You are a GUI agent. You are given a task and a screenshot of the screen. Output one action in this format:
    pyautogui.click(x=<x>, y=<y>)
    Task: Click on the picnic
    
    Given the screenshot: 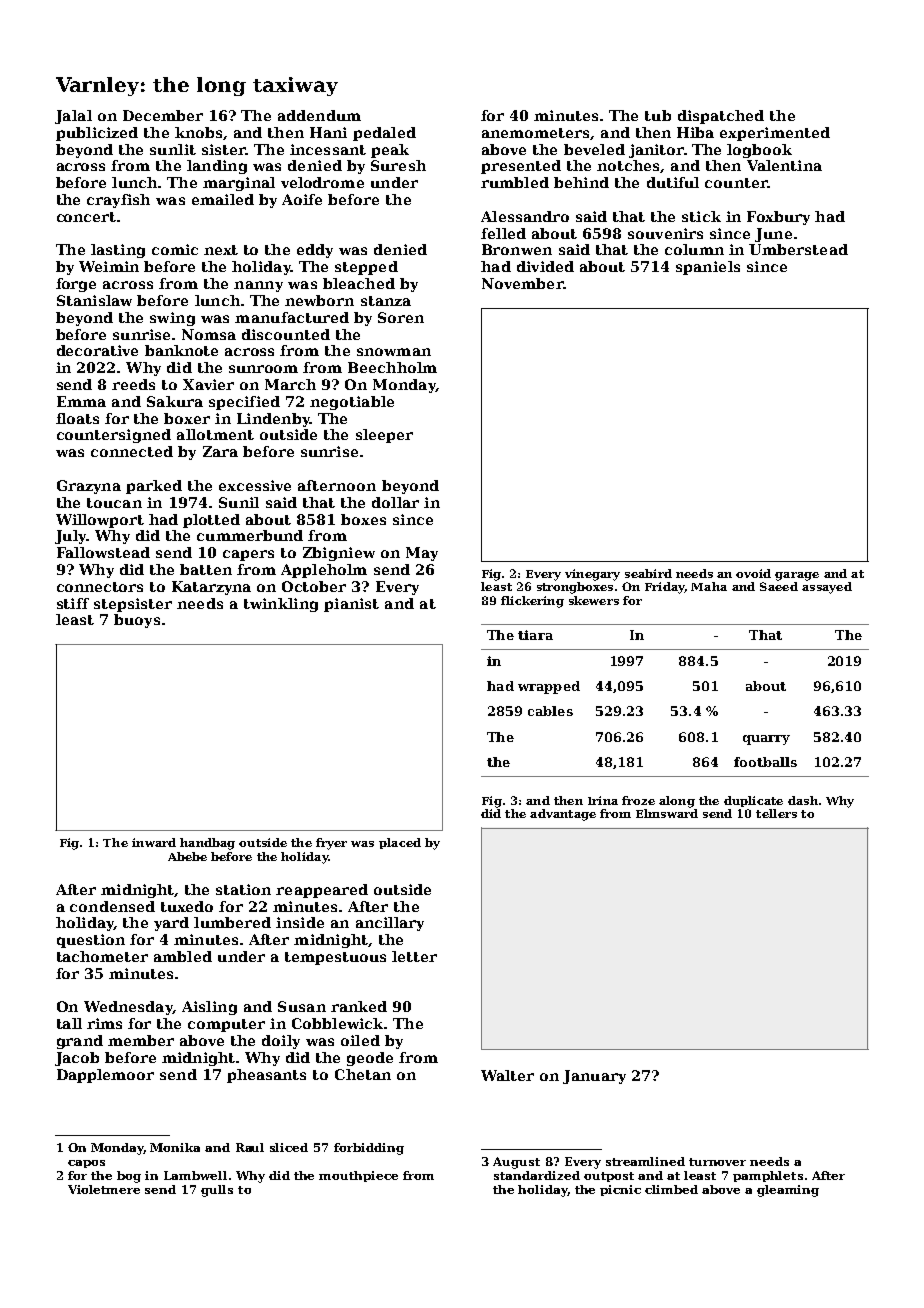 What is the action you would take?
    pyautogui.click(x=620, y=1190)
